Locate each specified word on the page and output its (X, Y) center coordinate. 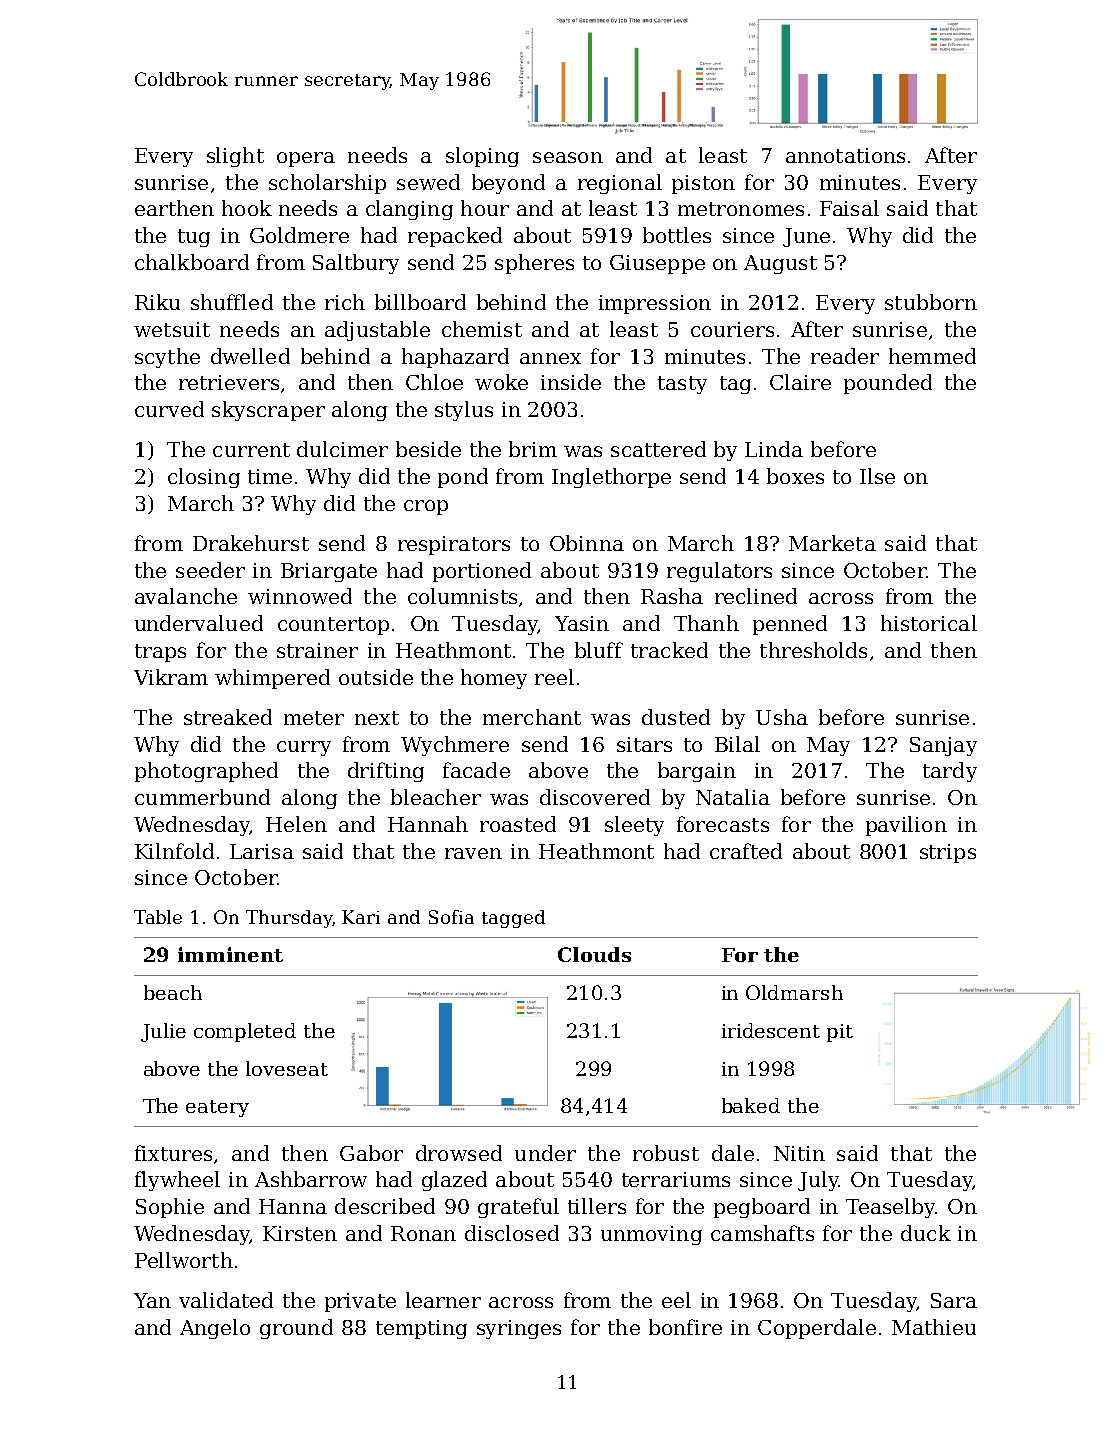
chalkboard (192, 262)
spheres (534, 264)
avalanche (186, 596)
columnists (462, 596)
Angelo (215, 1329)
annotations (845, 155)
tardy (950, 772)
